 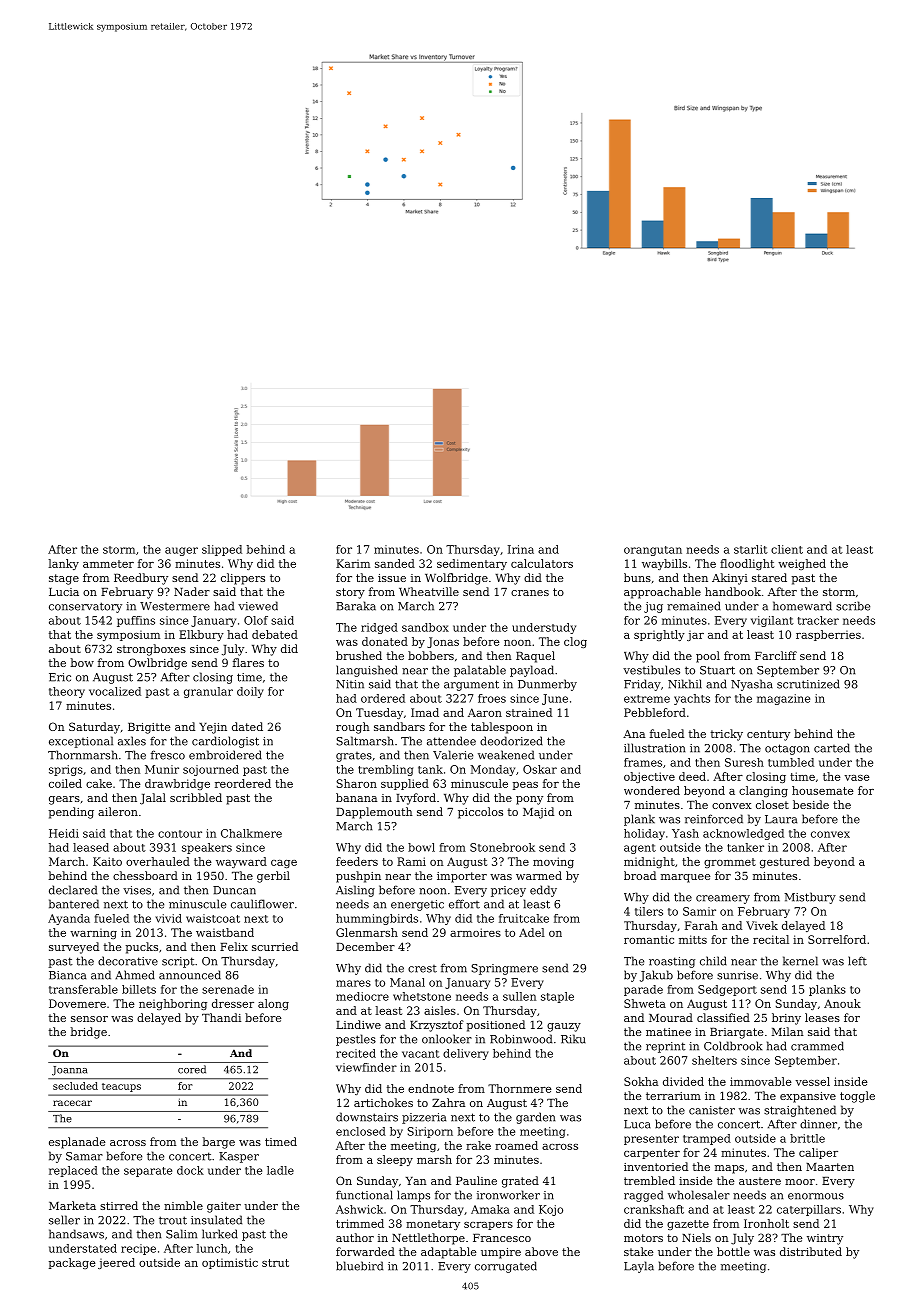 I want to click on pucks, so click(x=142, y=948).
